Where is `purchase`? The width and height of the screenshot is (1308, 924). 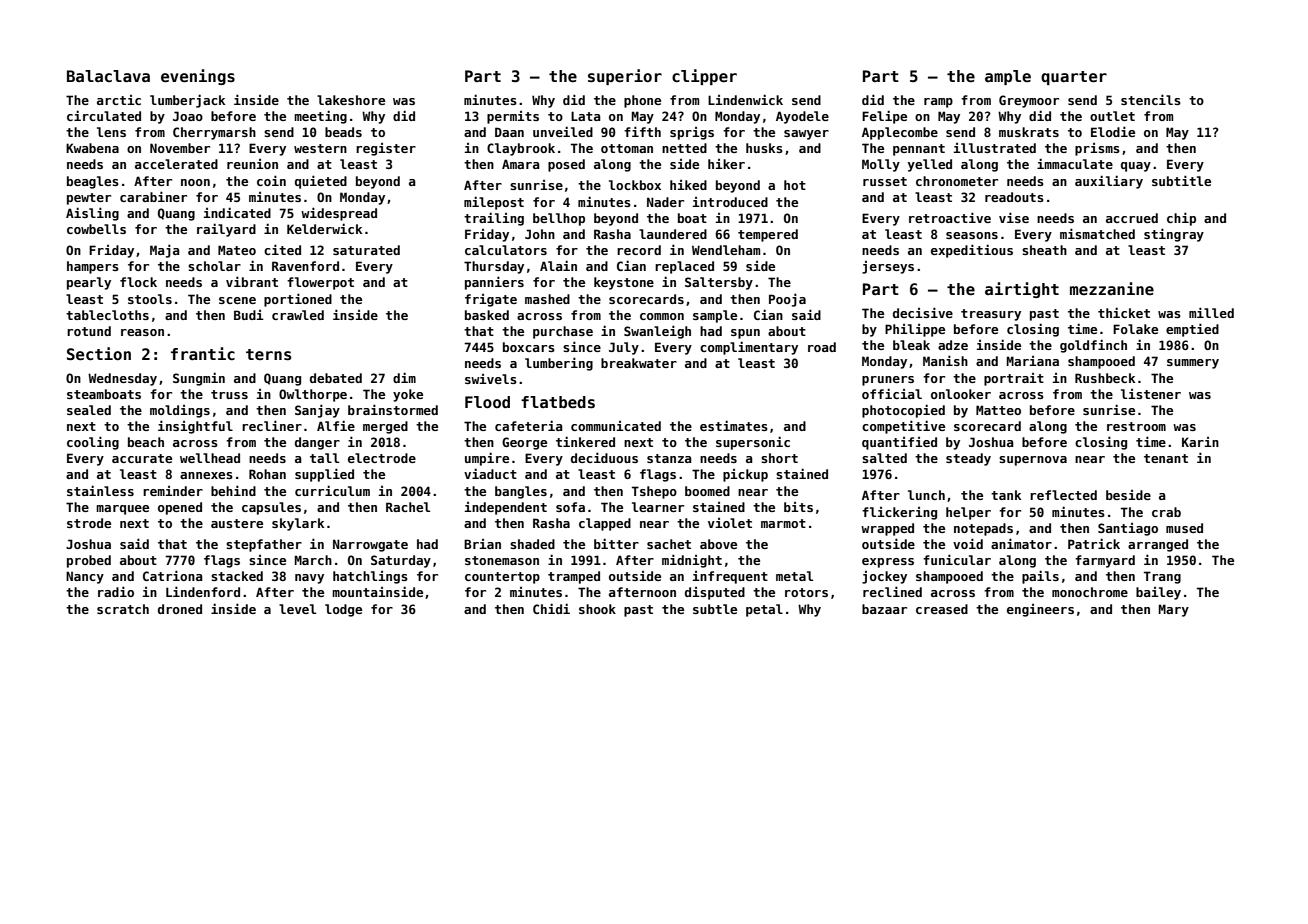
purchase is located at coordinates (563, 332).
